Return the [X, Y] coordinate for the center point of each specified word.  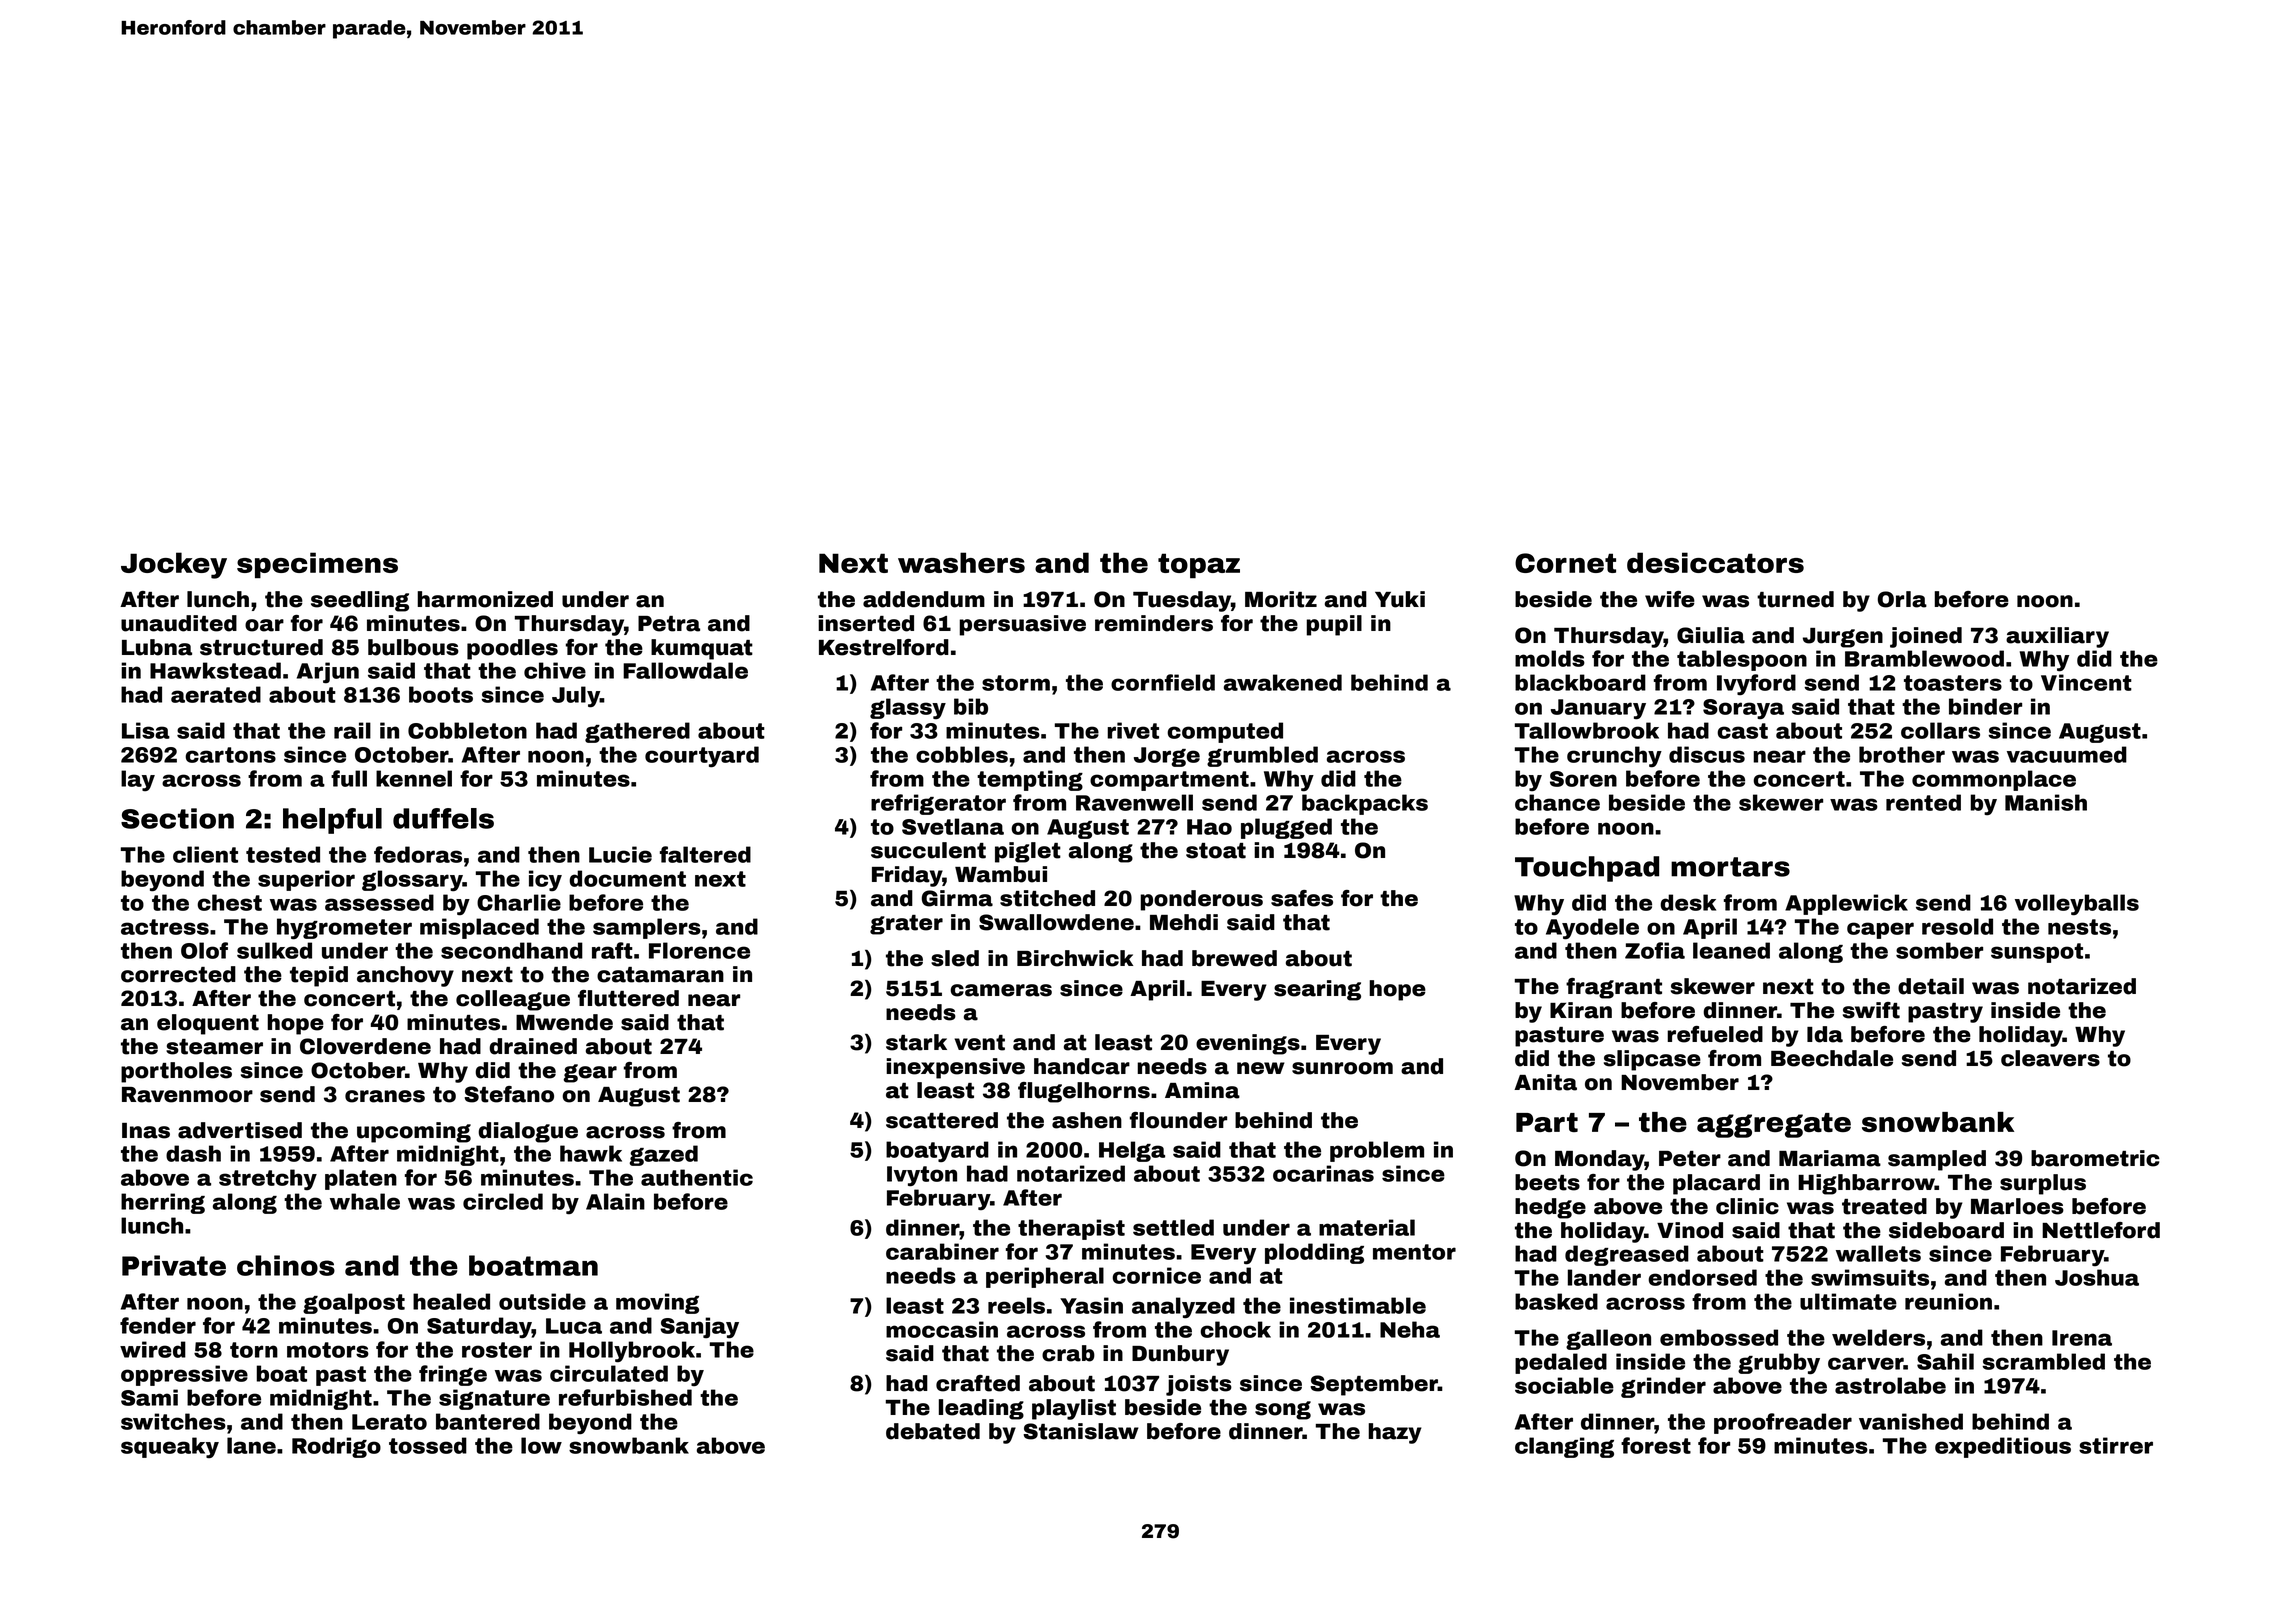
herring [163, 1203]
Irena [2082, 1338]
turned [1795, 599]
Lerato [389, 1422]
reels [1016, 1305]
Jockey [174, 565]
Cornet [1565, 563]
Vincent [2086, 682]
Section [177, 818]
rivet [1133, 730]
